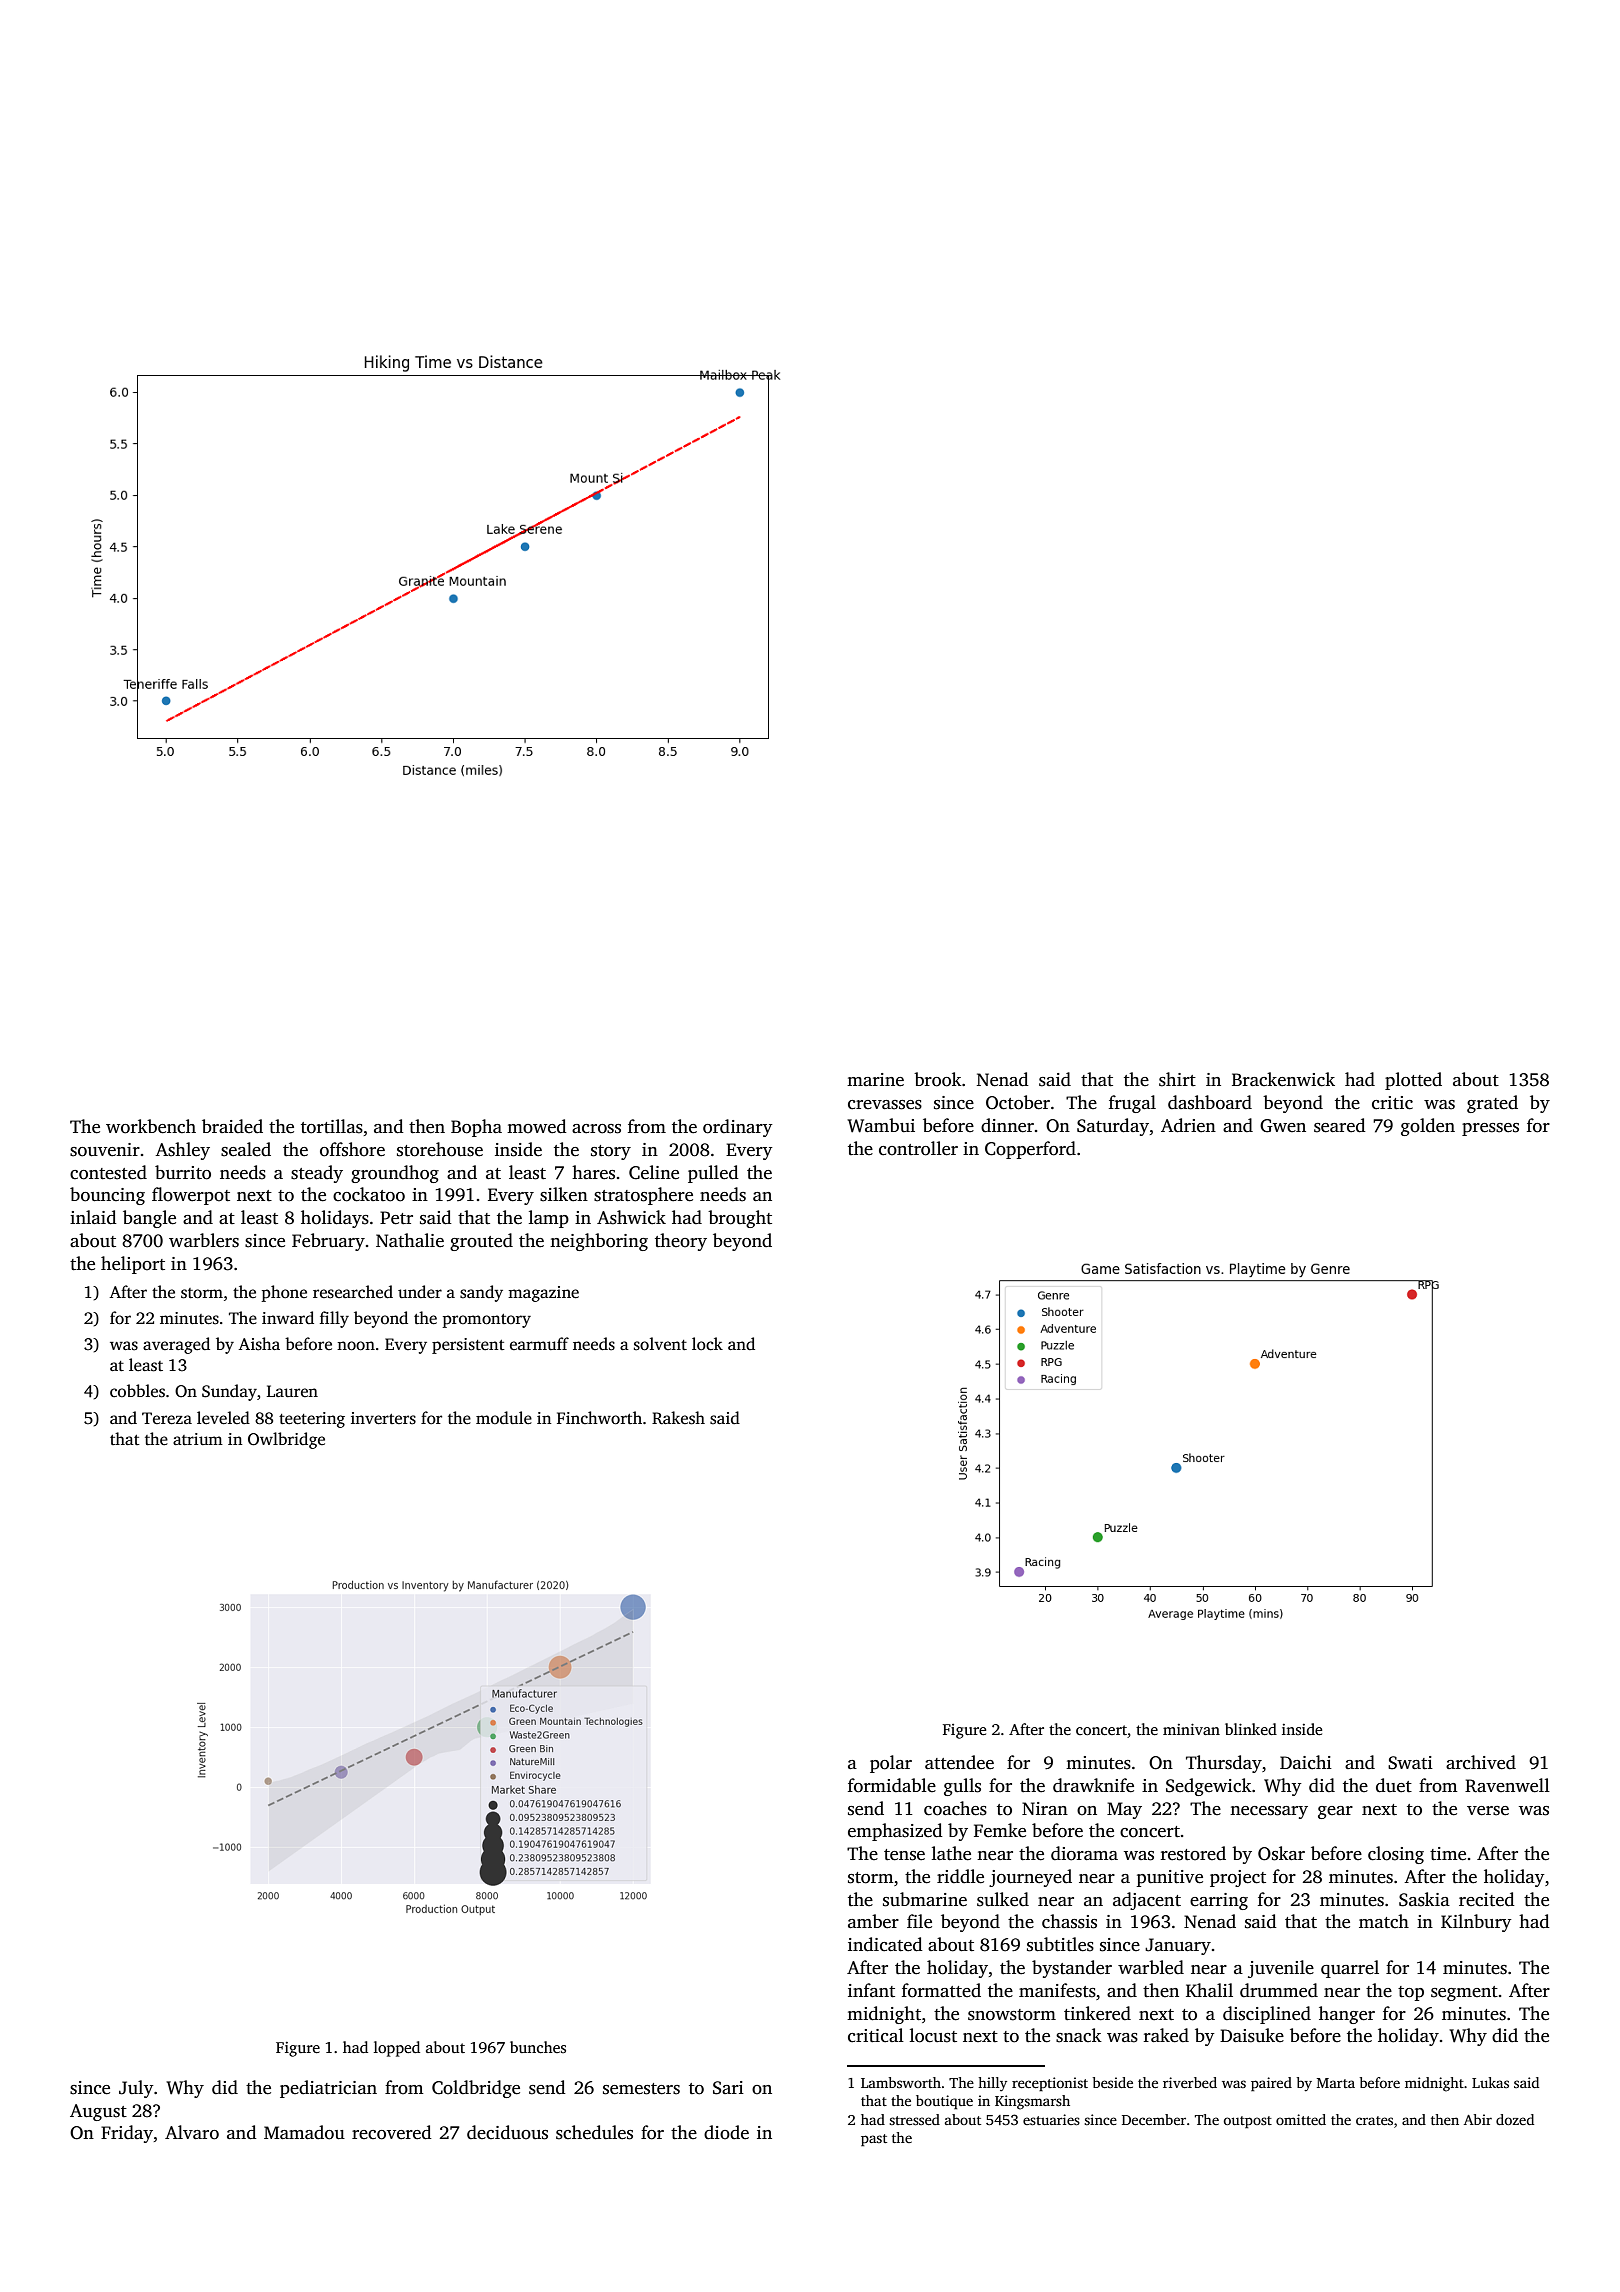 The width and height of the screenshot is (1620, 2292). Describe the element at coordinates (1490, 1129) in the screenshot. I see `presses` at that location.
